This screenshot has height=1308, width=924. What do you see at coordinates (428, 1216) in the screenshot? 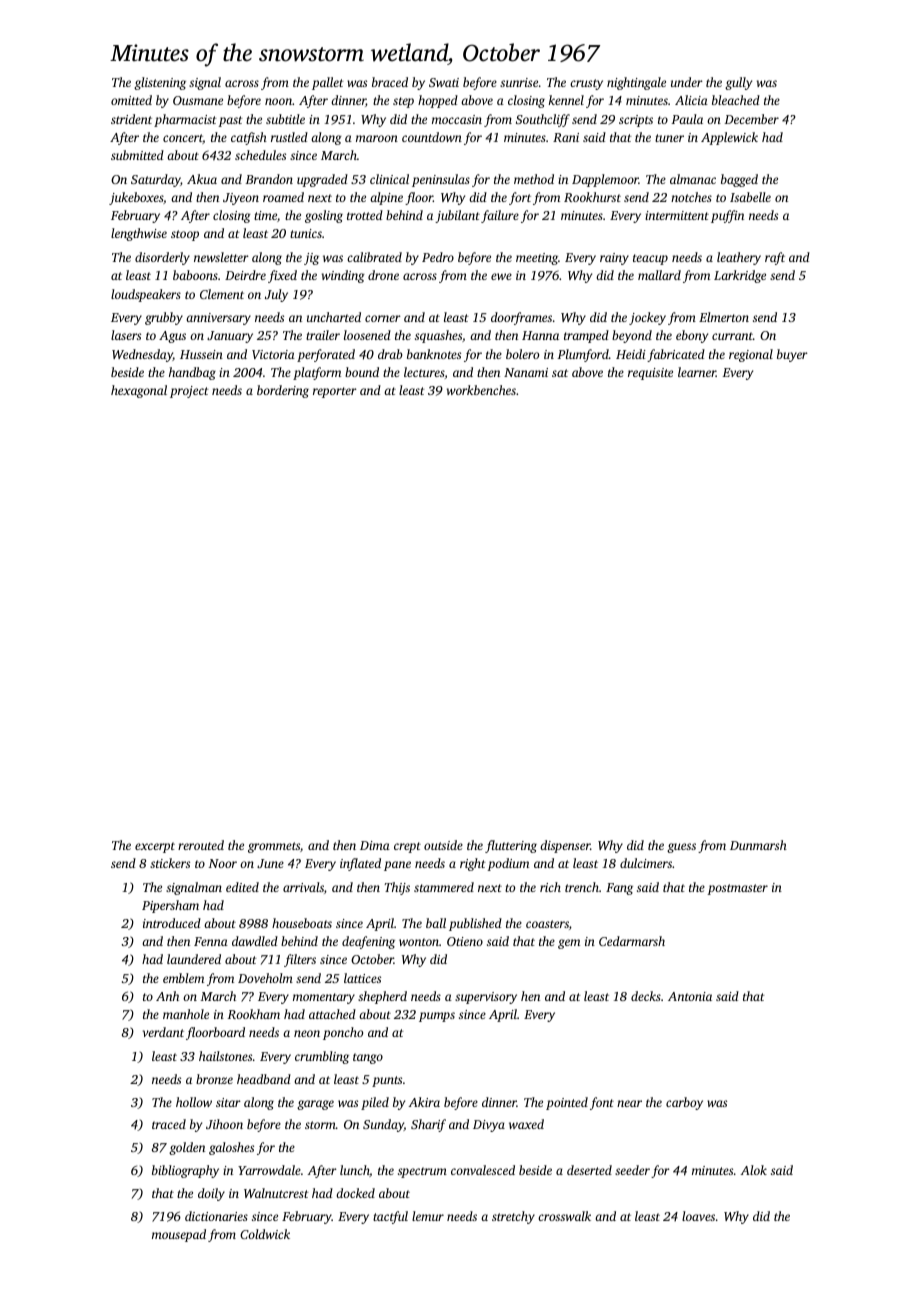
I see `lemur` at bounding box center [428, 1216].
